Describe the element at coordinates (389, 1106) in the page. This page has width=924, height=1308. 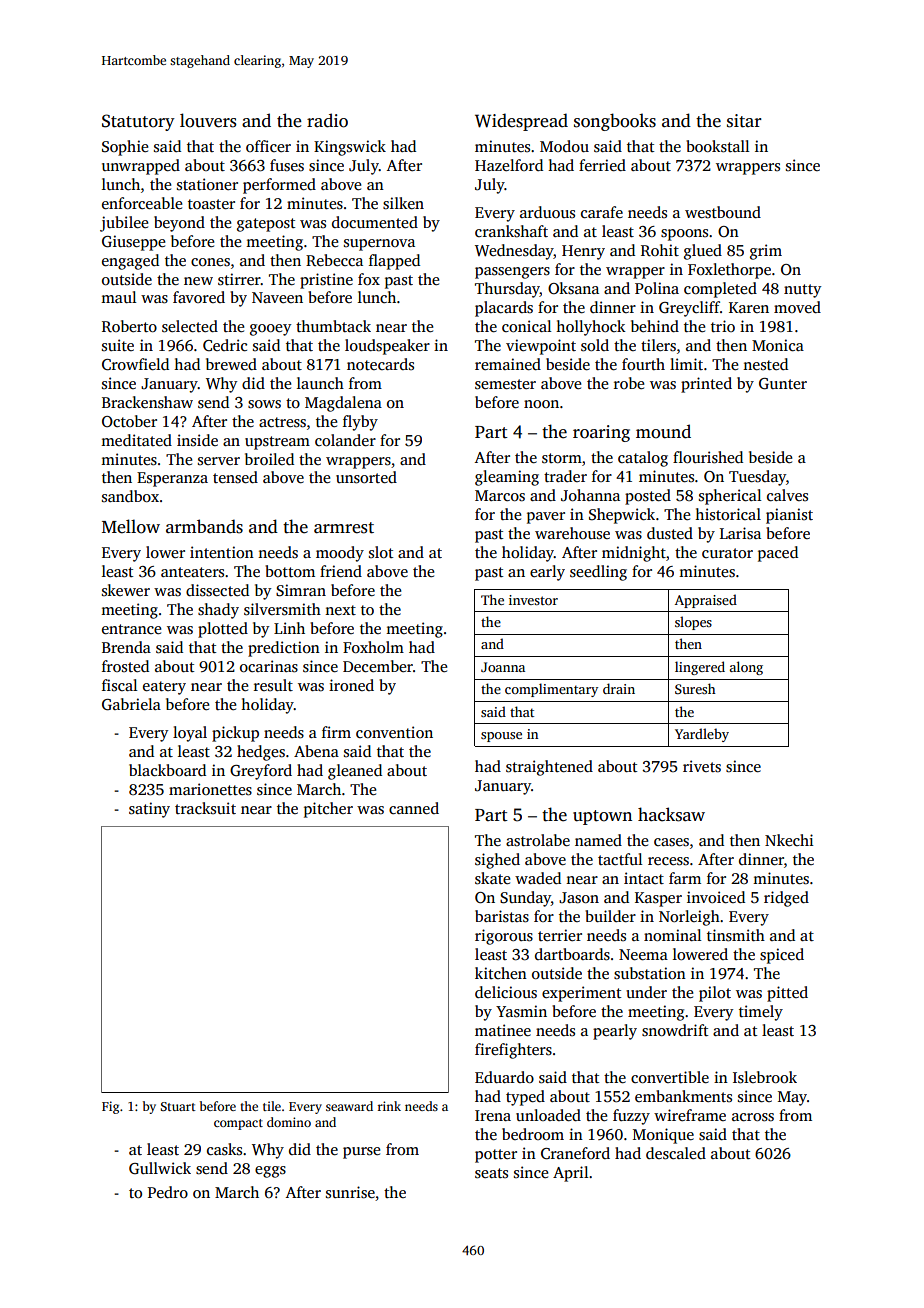
I see `rink` at that location.
